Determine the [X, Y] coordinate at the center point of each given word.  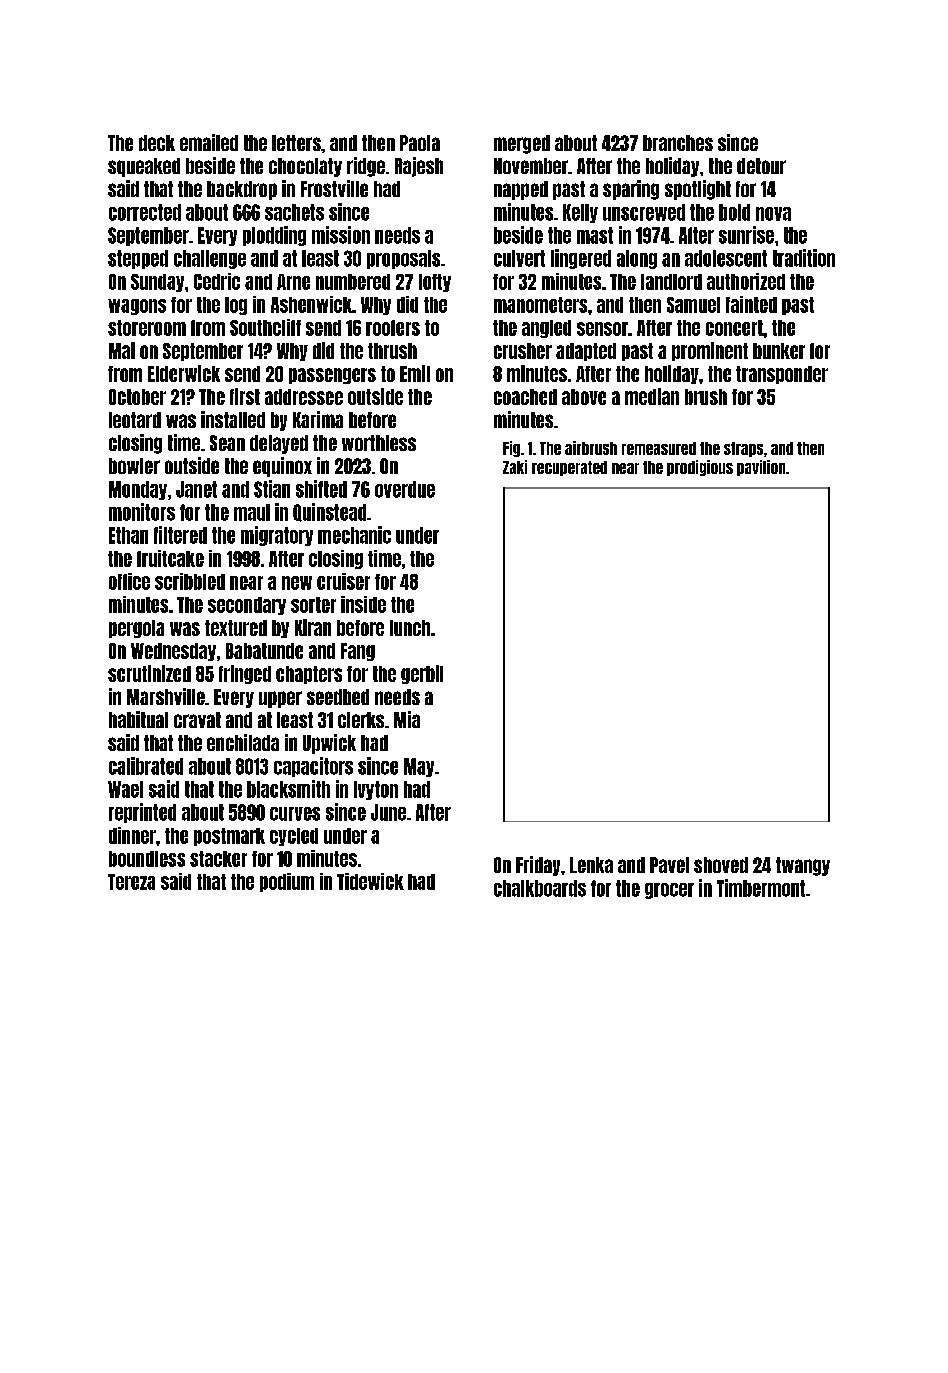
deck [157, 143]
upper [280, 699]
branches [678, 143]
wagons [137, 307]
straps [743, 449]
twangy [803, 866]
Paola [420, 143]
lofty [435, 283]
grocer [669, 891]
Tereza [131, 882]
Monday [138, 490]
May [419, 767]
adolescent [726, 258]
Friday [538, 866]
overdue [405, 489]
